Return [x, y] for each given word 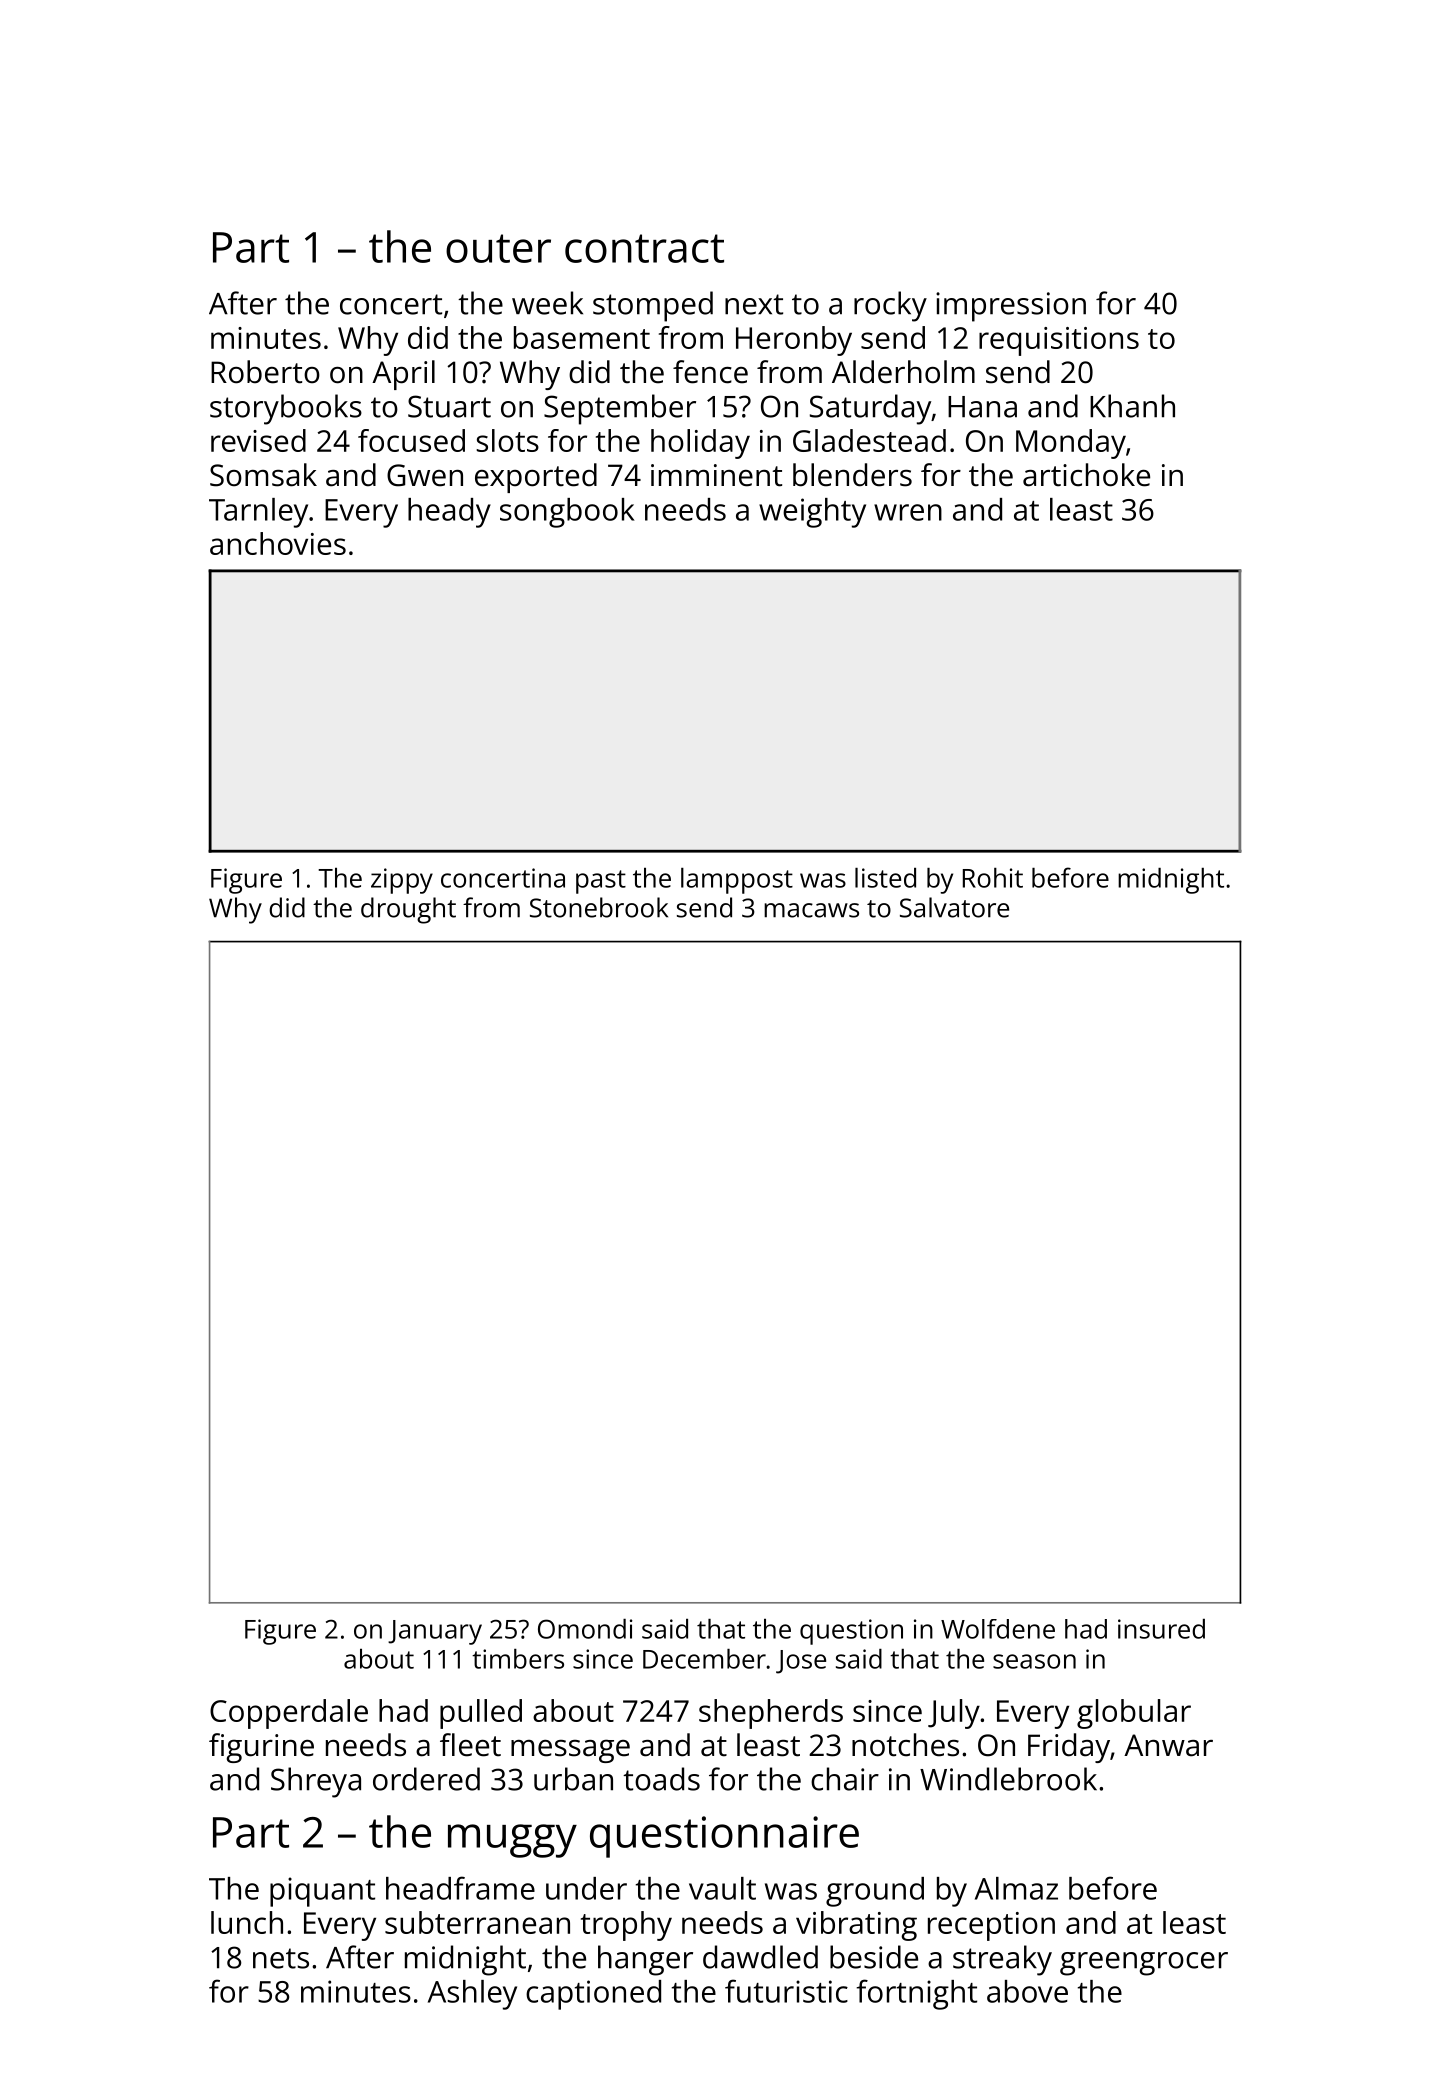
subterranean [477, 1922]
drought [408, 910]
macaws [811, 910]
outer [498, 248]
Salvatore [954, 907]
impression [1011, 307]
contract [644, 248]
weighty [812, 513]
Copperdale [289, 1714]
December [704, 1659]
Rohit [993, 878]
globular [1134, 1714]
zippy [402, 881]
